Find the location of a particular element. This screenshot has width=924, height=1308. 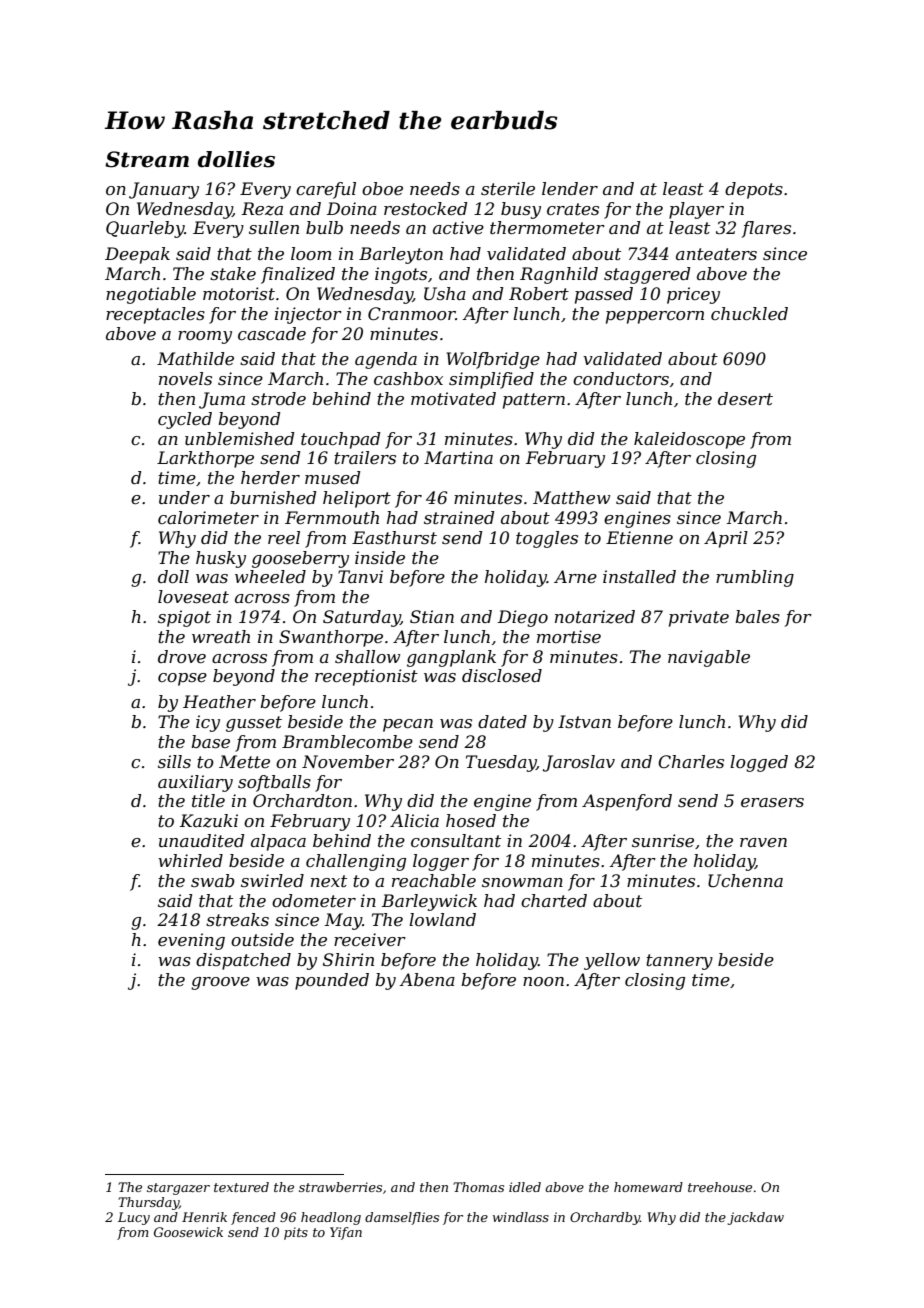

Tuesday is located at coordinates (501, 763).
